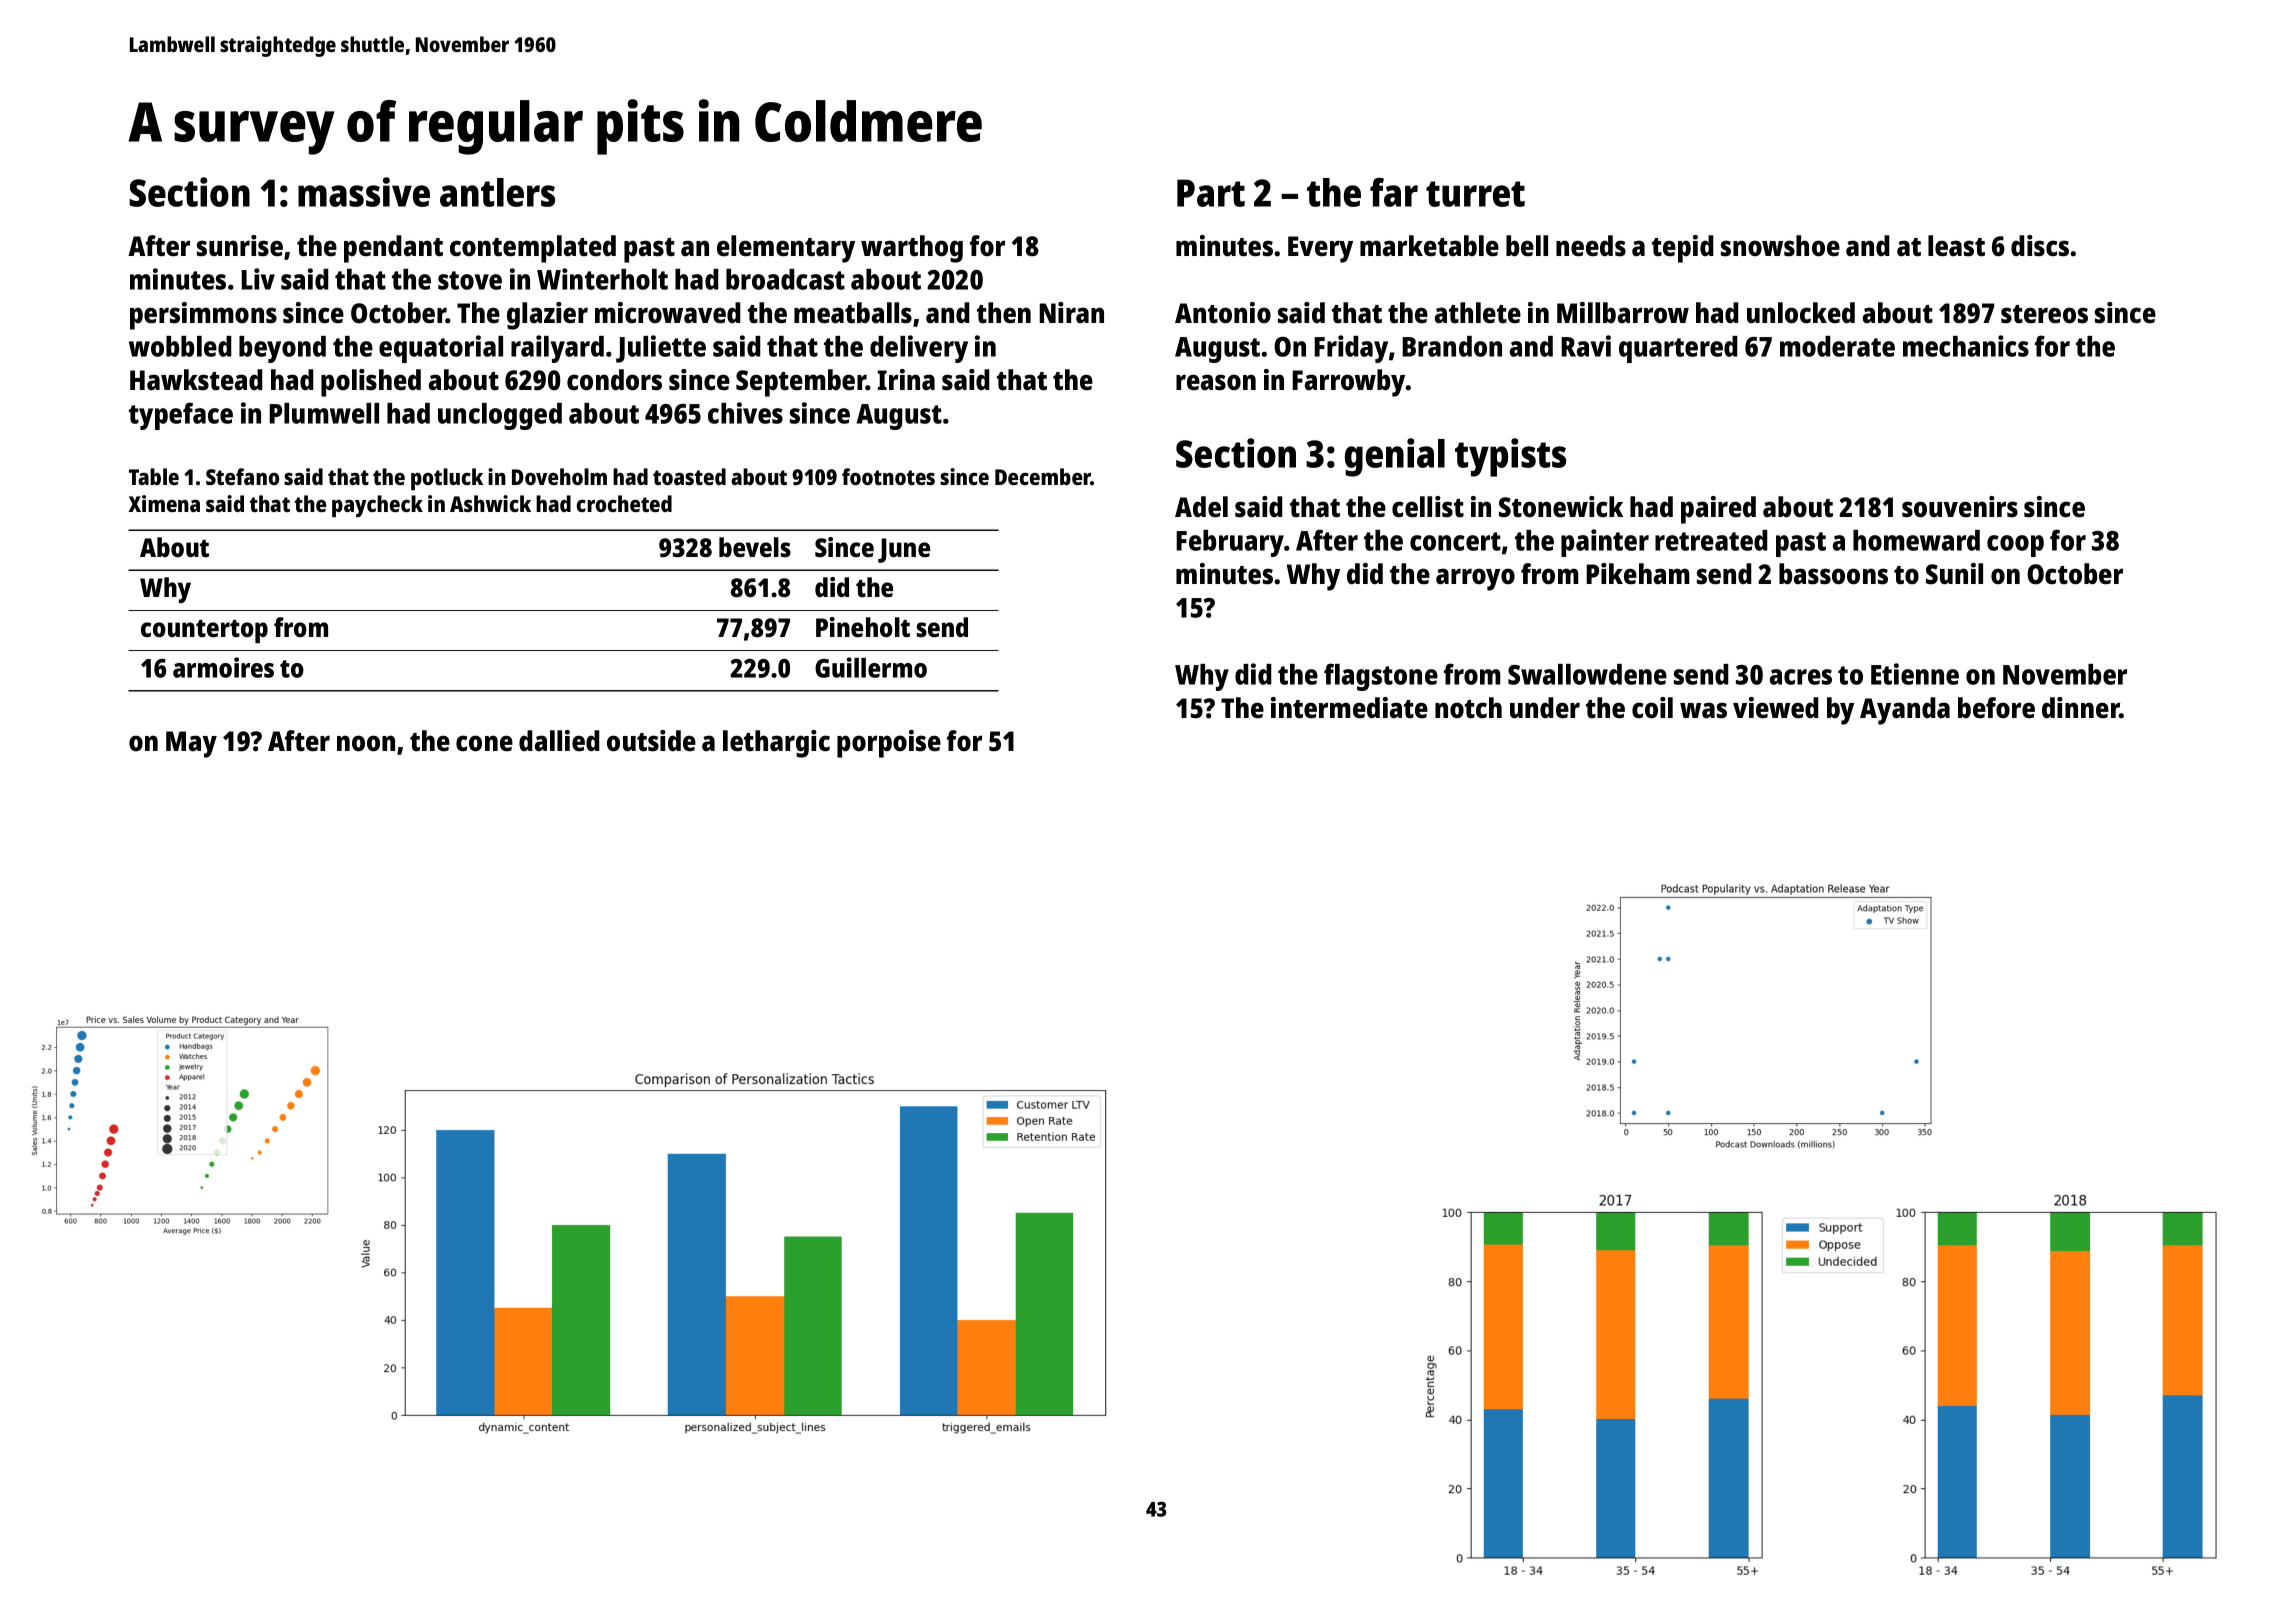 This screenshot has width=2292, height=1620. Describe the element at coordinates (393, 249) in the screenshot. I see `pendant` at that location.
